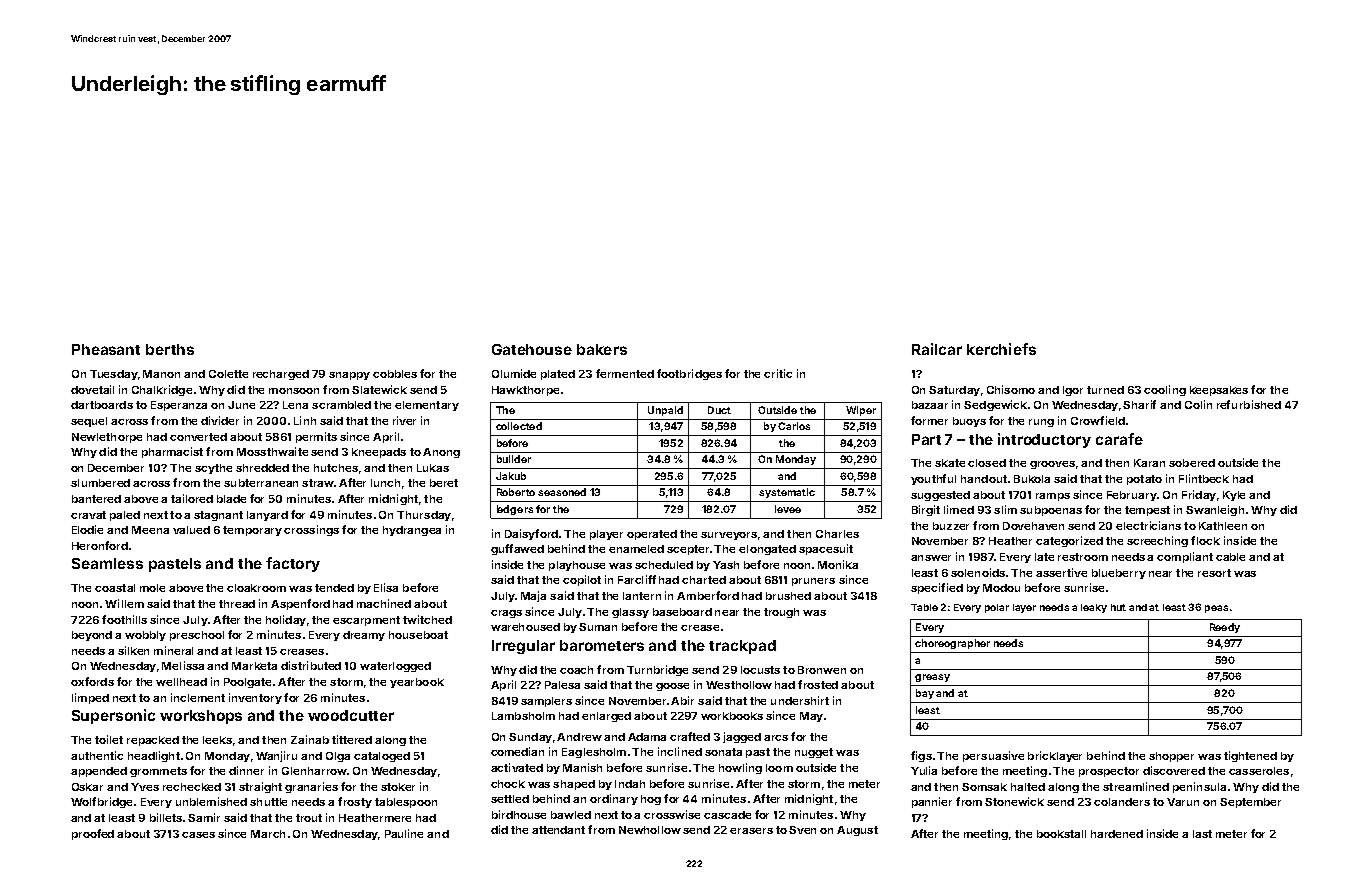 The width and height of the screenshot is (1372, 887). What do you see at coordinates (412, 531) in the screenshot?
I see `hydrangea` at bounding box center [412, 531].
